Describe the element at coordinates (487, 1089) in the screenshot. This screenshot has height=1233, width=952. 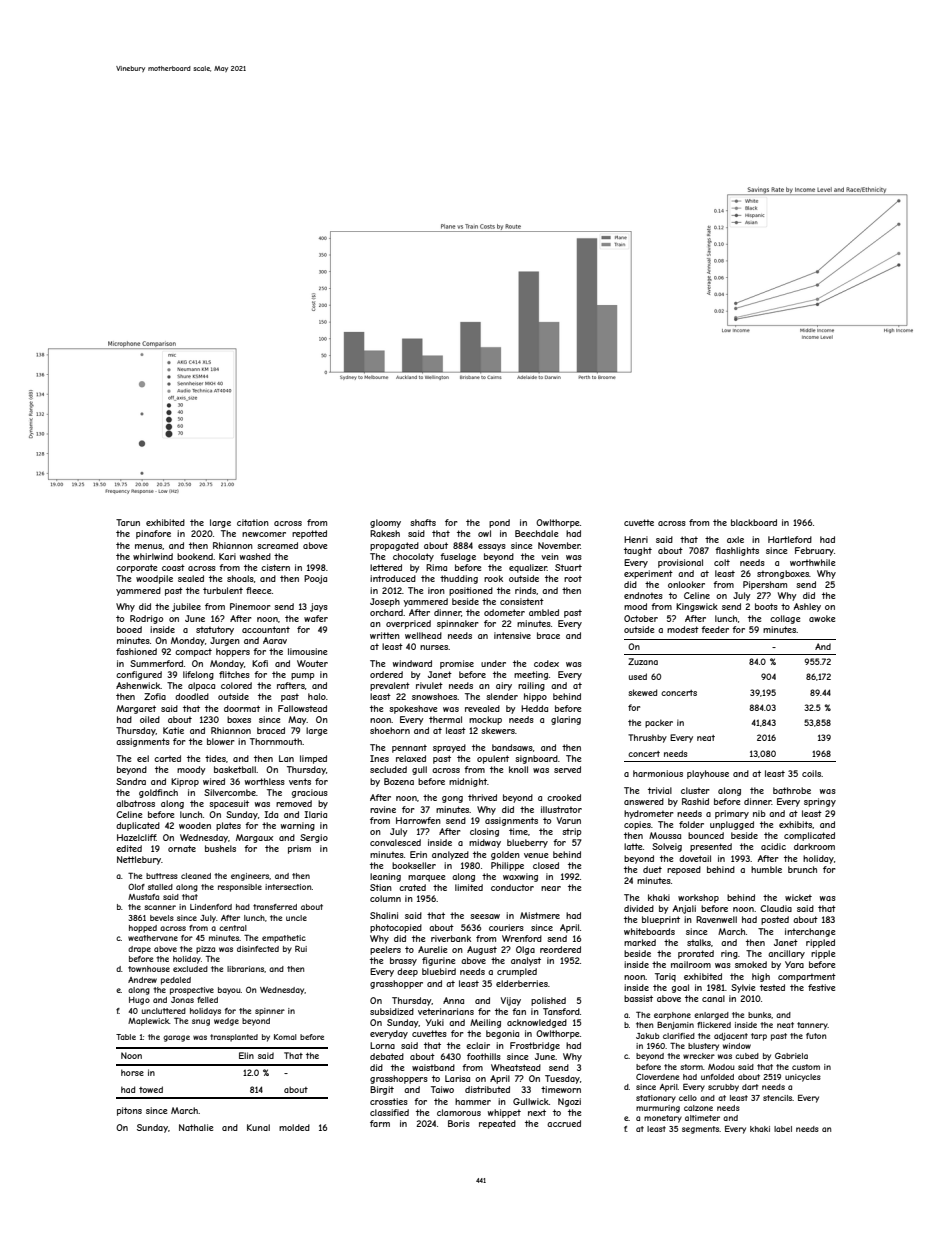
I see `distributed` at that location.
